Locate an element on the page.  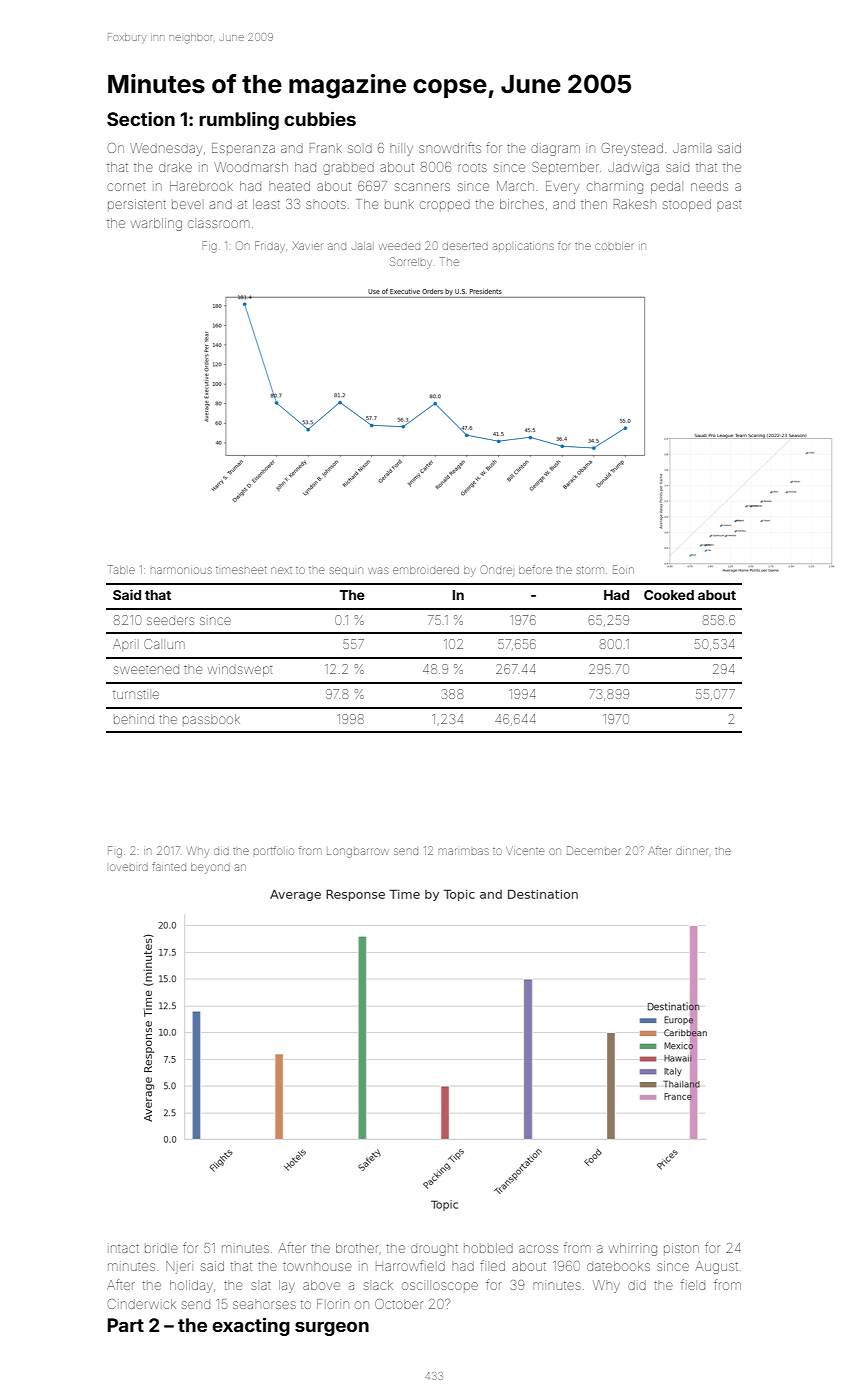
Table is located at coordinates (121, 569).
